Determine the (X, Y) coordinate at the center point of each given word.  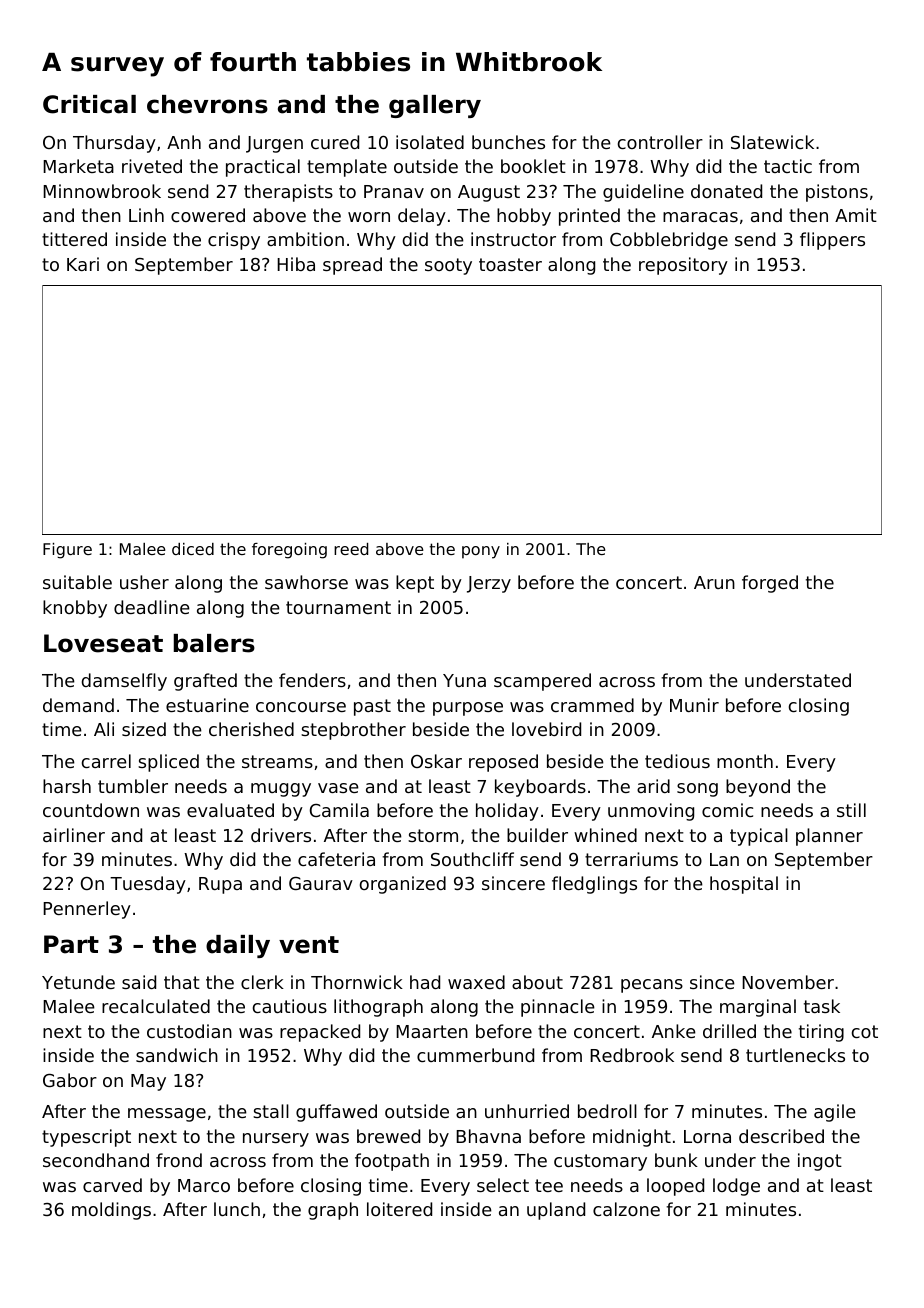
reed (351, 549)
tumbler (133, 786)
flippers (832, 241)
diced (193, 549)
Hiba (296, 264)
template (347, 168)
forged (770, 584)
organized (403, 885)
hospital (744, 885)
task (822, 1006)
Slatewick (772, 142)
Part (71, 944)
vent (309, 945)
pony (481, 552)
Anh (184, 142)
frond (179, 1160)
